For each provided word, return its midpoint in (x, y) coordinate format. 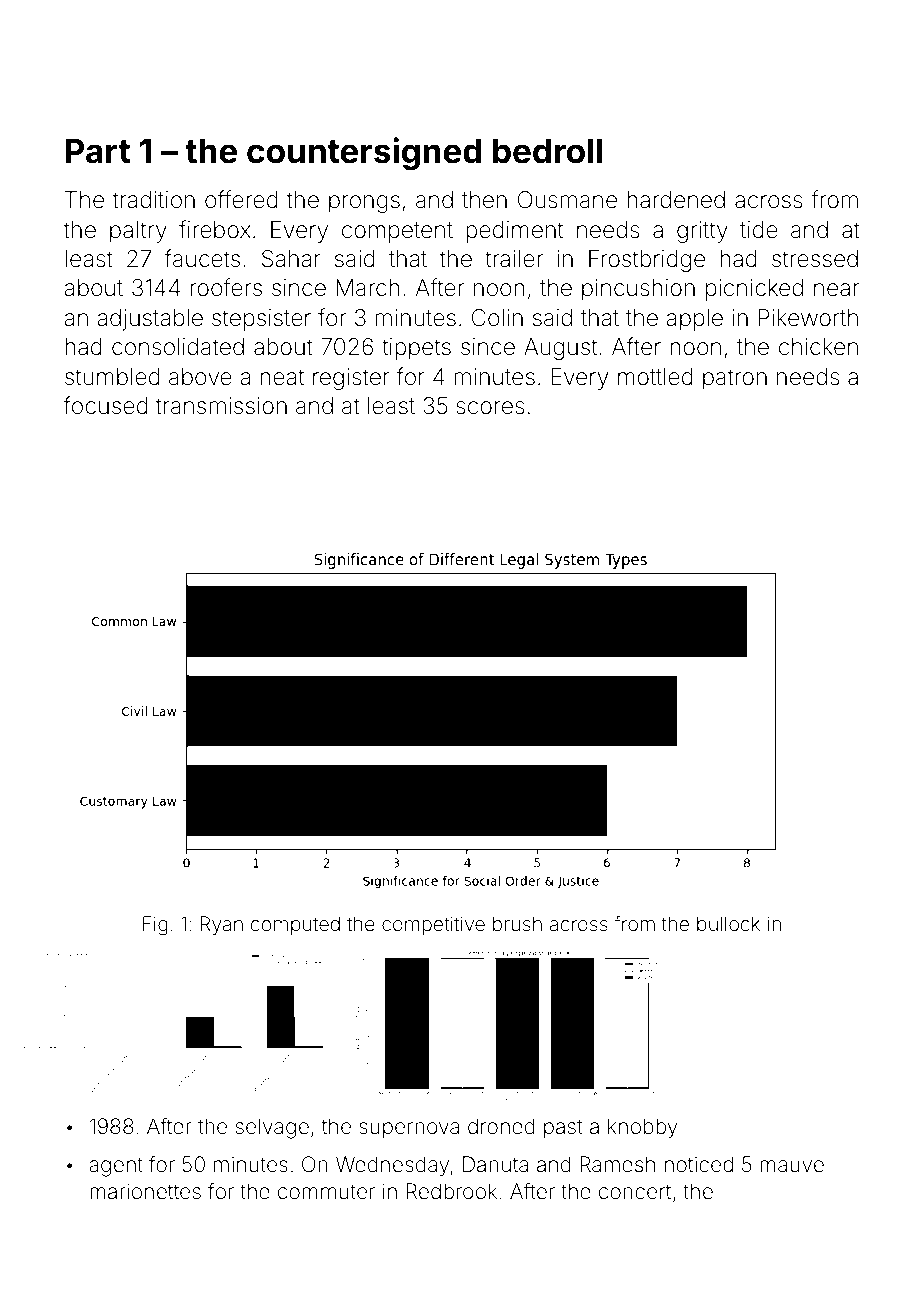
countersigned (364, 153)
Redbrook (452, 1191)
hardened (676, 200)
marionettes (145, 1191)
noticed (699, 1164)
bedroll (547, 151)
